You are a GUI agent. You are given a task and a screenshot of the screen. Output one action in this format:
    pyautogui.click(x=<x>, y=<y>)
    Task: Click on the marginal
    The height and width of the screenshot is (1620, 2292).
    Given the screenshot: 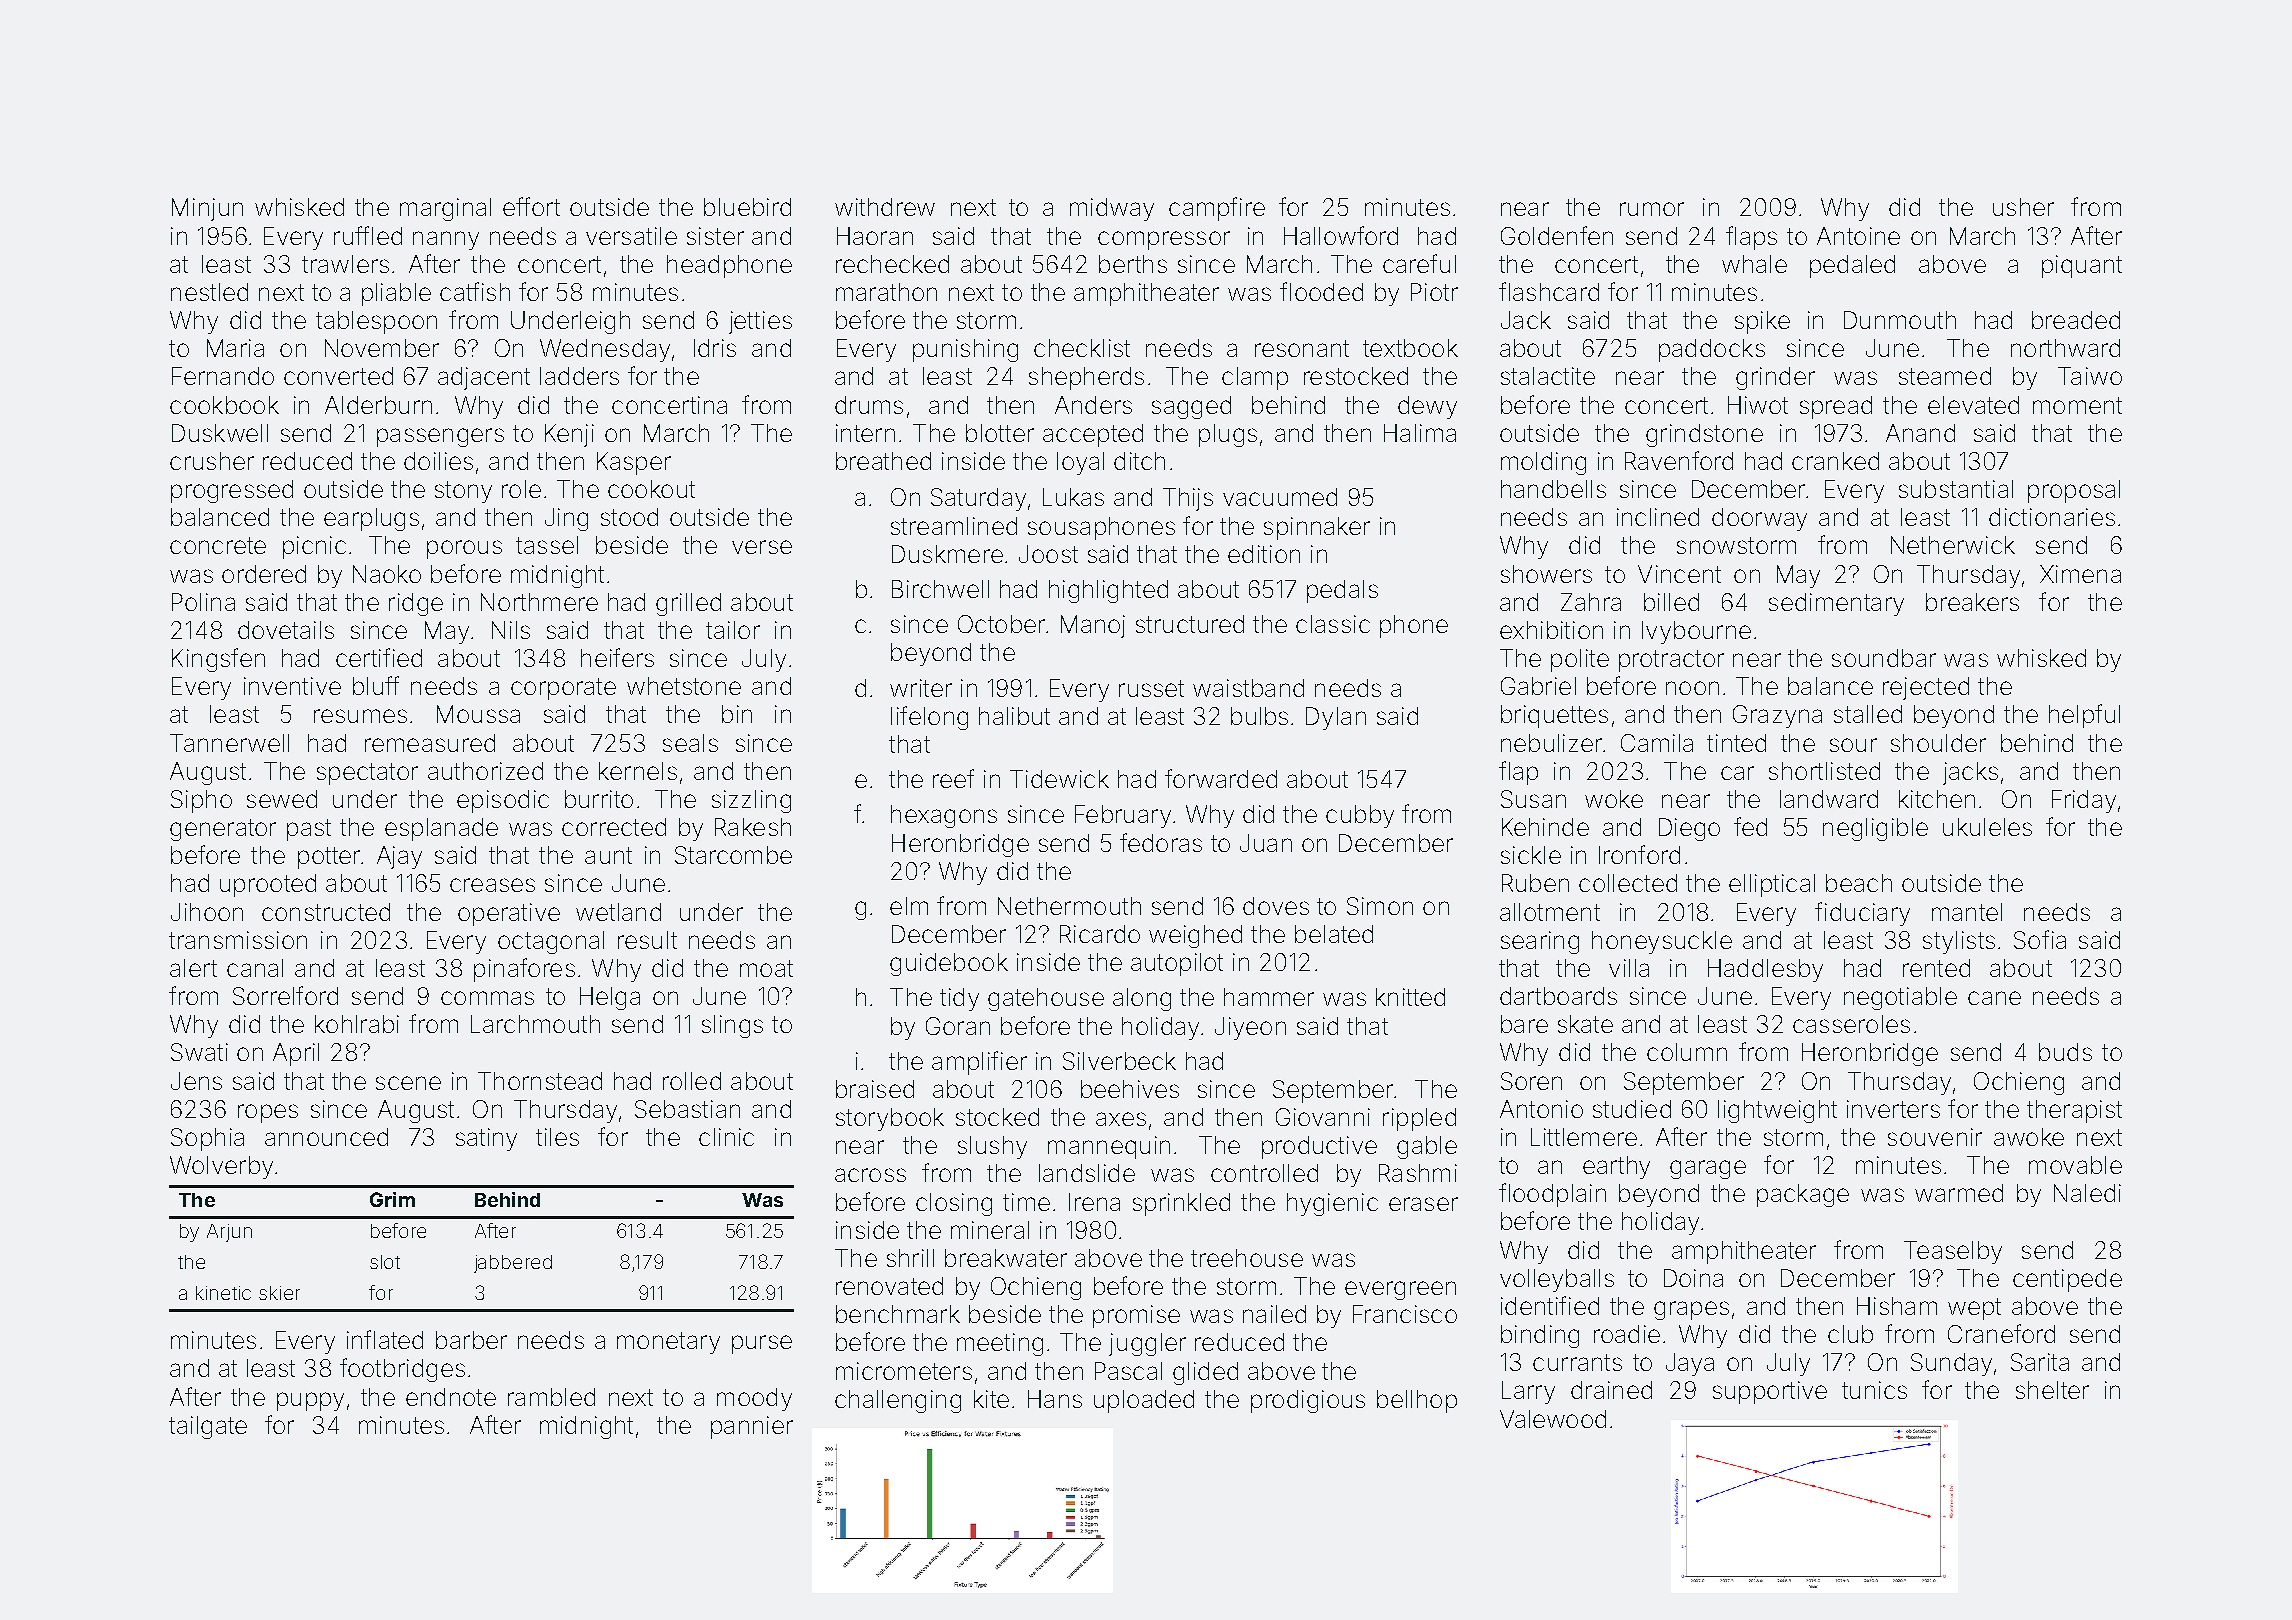 What is the action you would take?
    pyautogui.click(x=445, y=209)
